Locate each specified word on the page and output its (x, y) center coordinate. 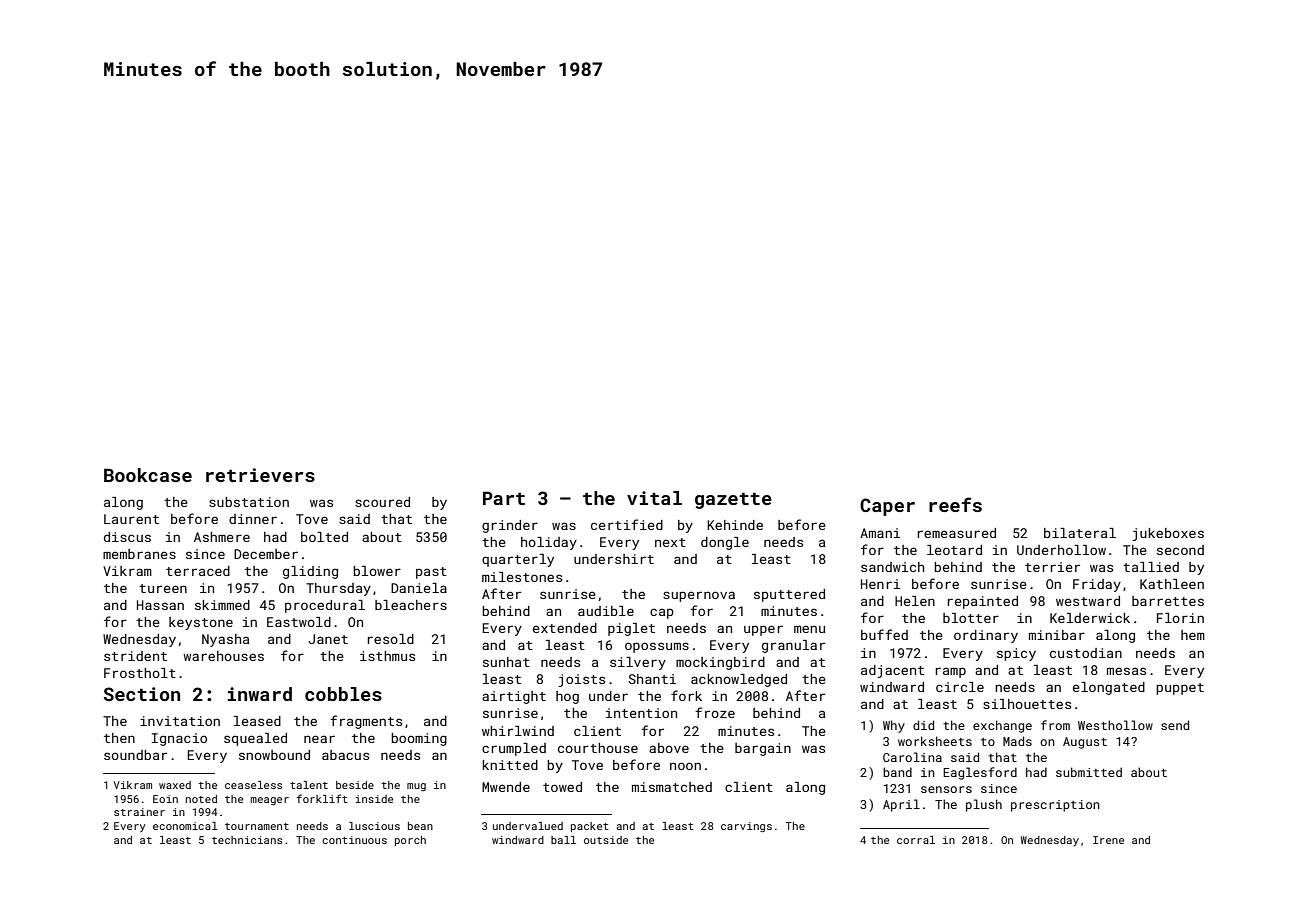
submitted (1089, 772)
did (923, 725)
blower (377, 571)
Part (504, 498)
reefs (955, 504)
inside (374, 799)
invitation (180, 721)
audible (606, 611)
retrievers (260, 475)
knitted (510, 765)
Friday (1097, 585)
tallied (1151, 567)
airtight (514, 697)
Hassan (160, 605)
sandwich (892, 567)
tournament (257, 826)
